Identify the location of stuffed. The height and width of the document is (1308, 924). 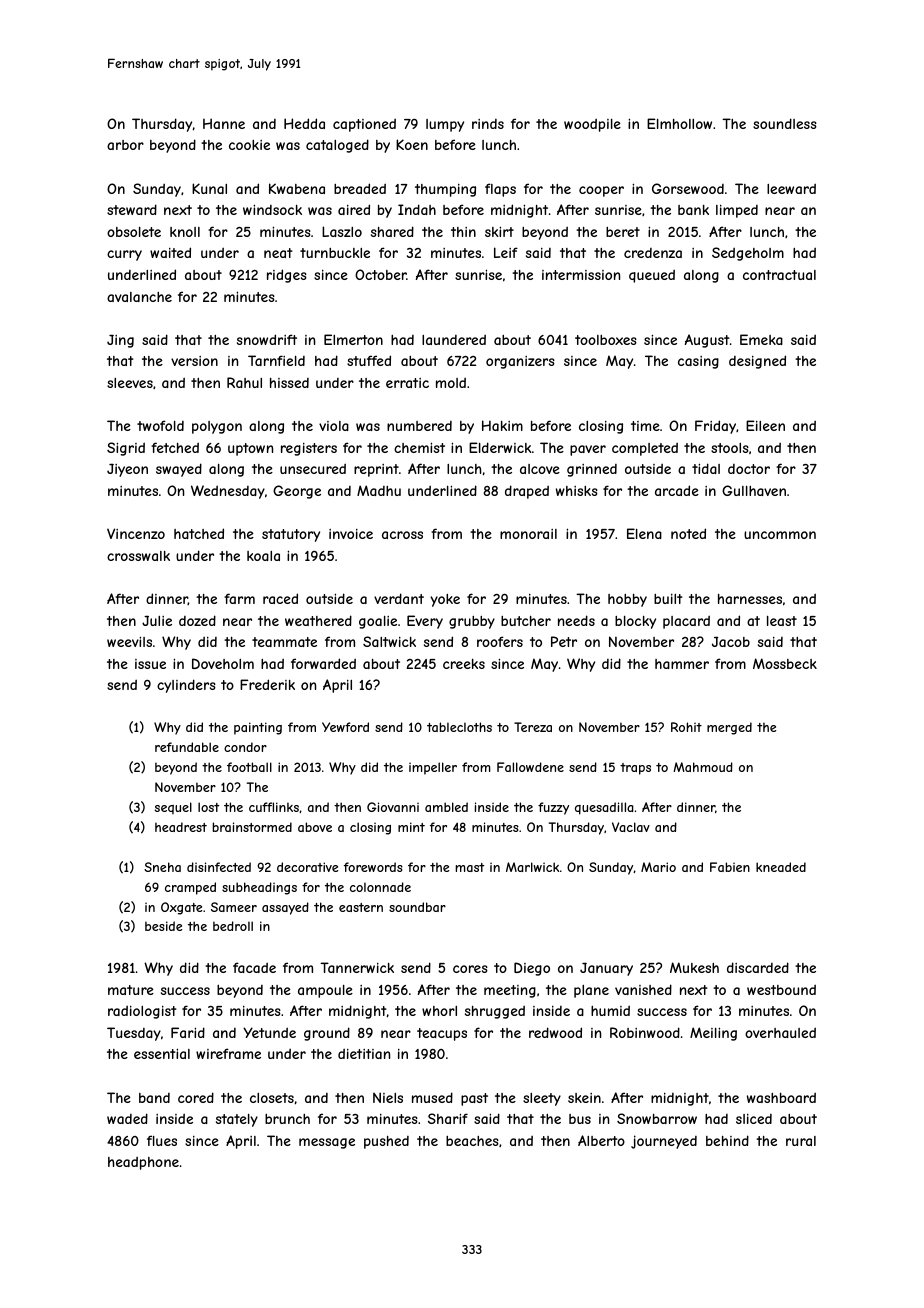
(369, 360).
